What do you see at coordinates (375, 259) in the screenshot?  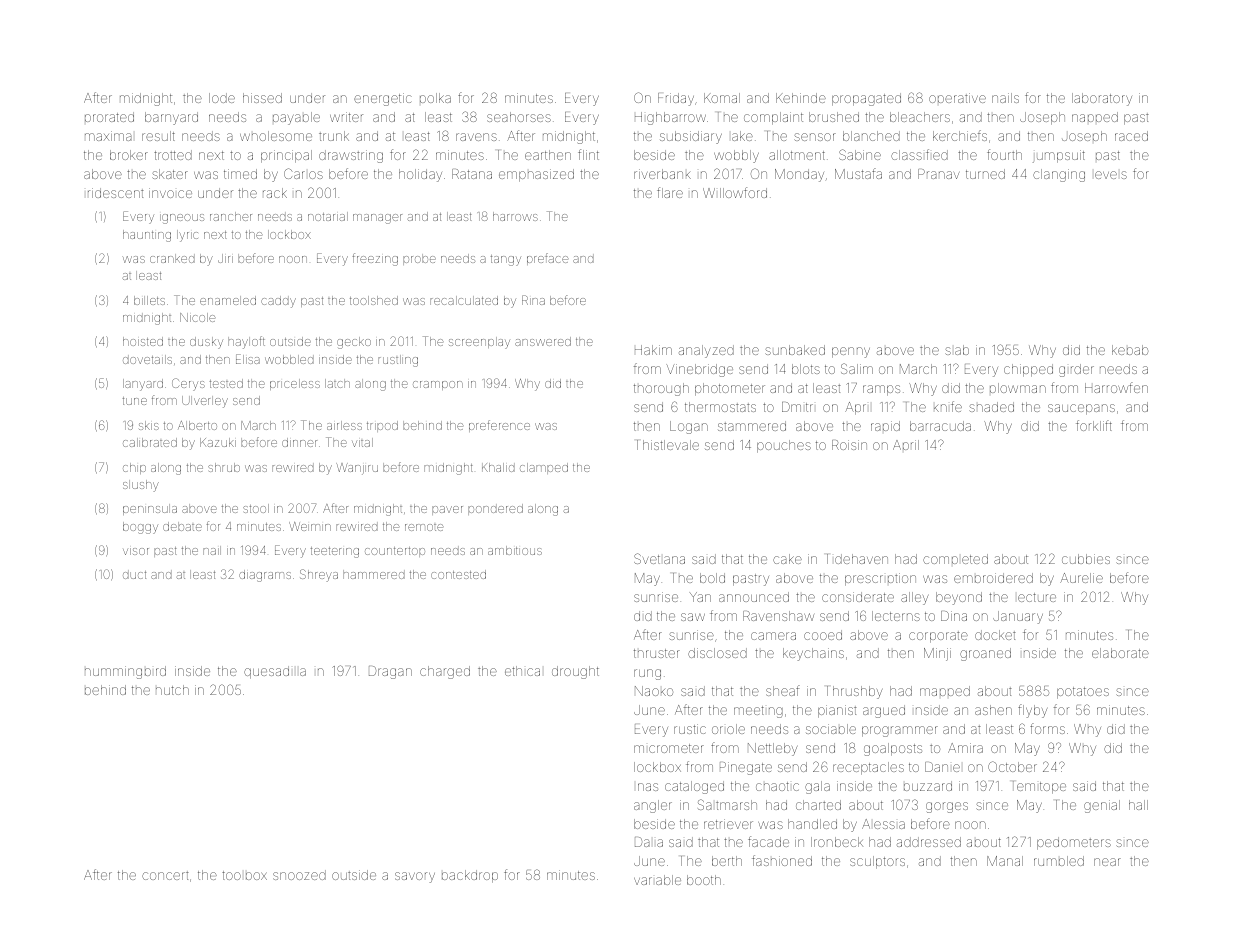 I see `freezing` at bounding box center [375, 259].
